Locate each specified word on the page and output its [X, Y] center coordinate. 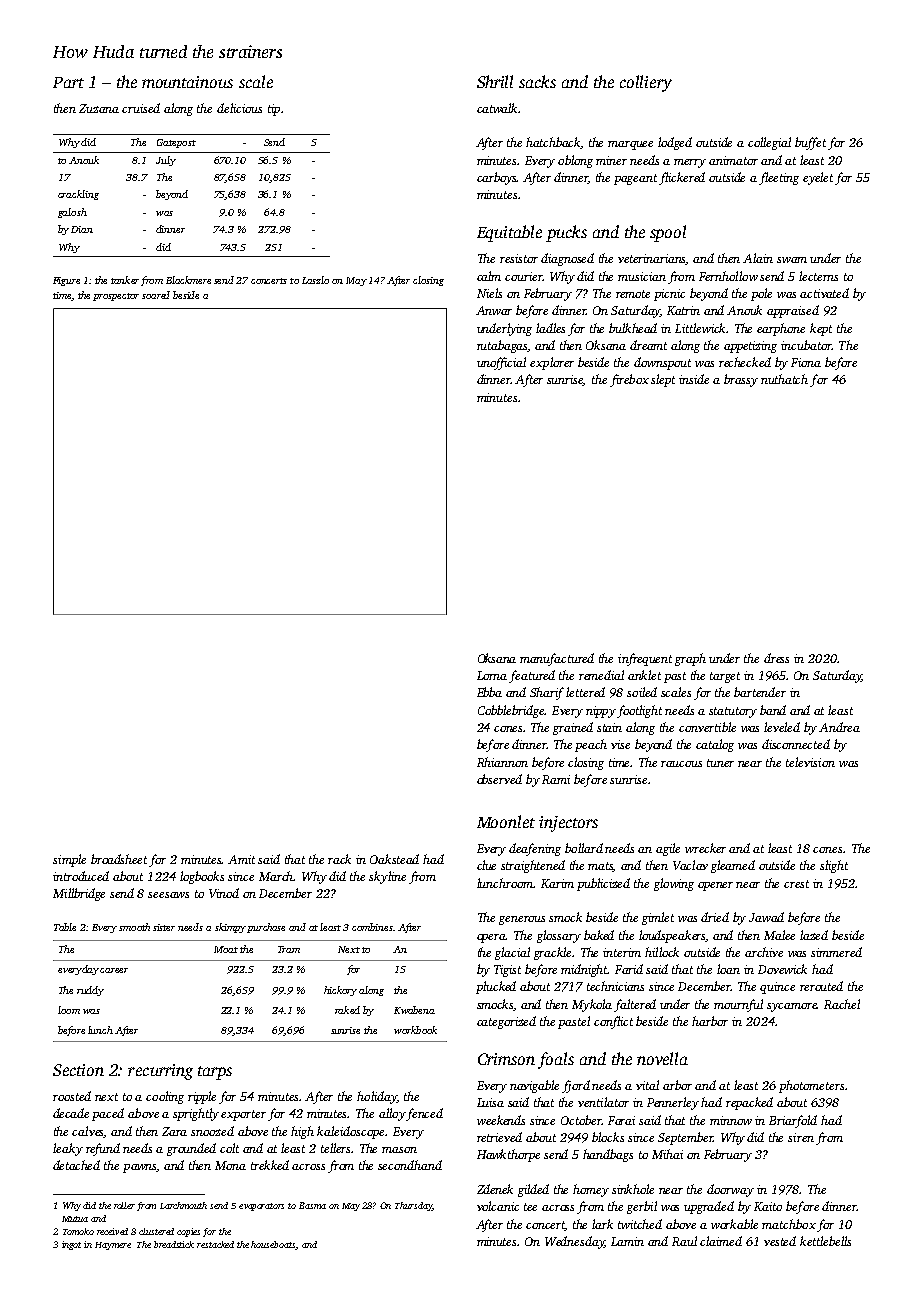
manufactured [557, 659]
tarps [215, 1073]
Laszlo [315, 280]
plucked [496, 987]
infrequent [645, 659]
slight [834, 866]
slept [663, 380]
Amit [241, 859]
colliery [646, 83]
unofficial [501, 363]
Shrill [495, 81]
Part [68, 82]
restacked [215, 1244]
